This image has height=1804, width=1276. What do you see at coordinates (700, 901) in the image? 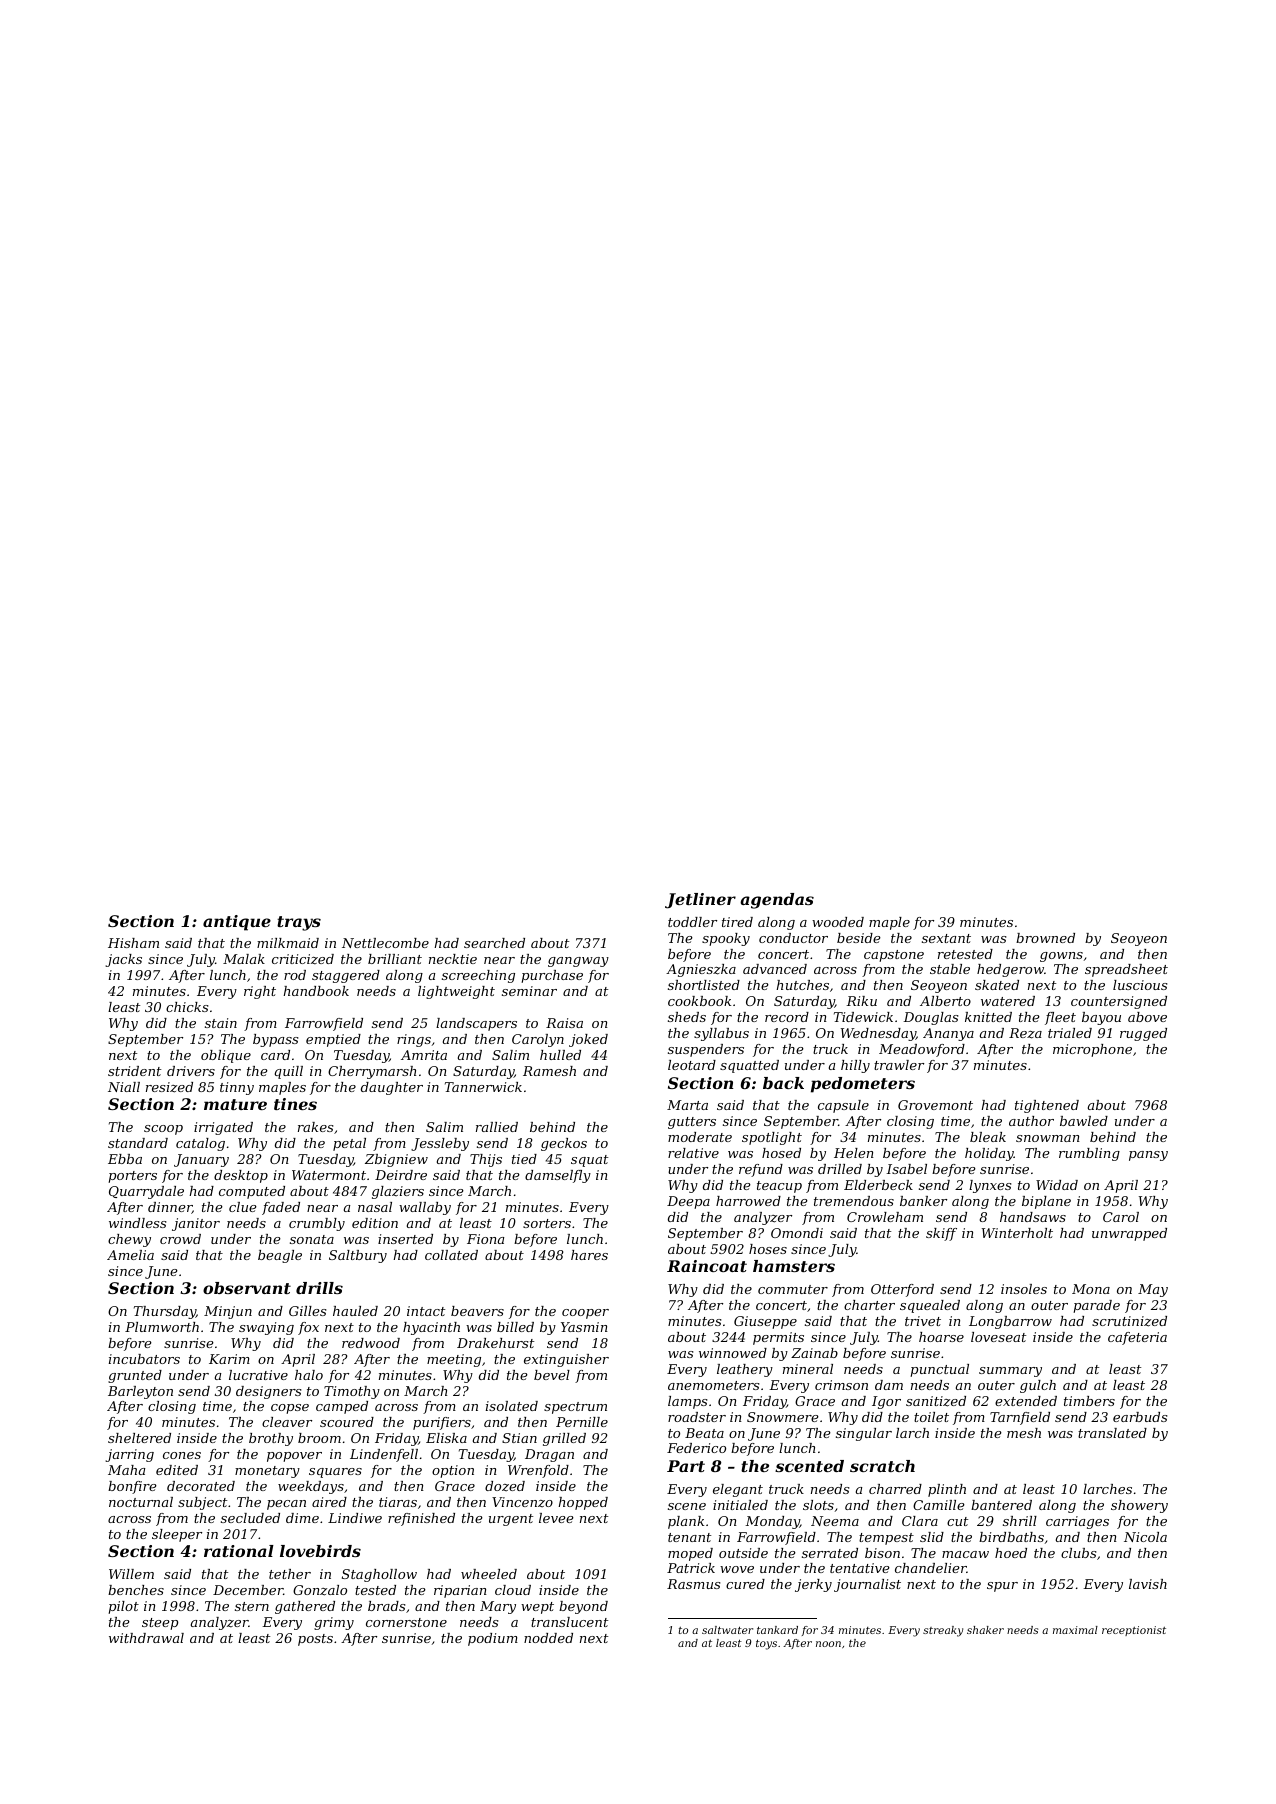
I see `Jetliner` at bounding box center [700, 901].
